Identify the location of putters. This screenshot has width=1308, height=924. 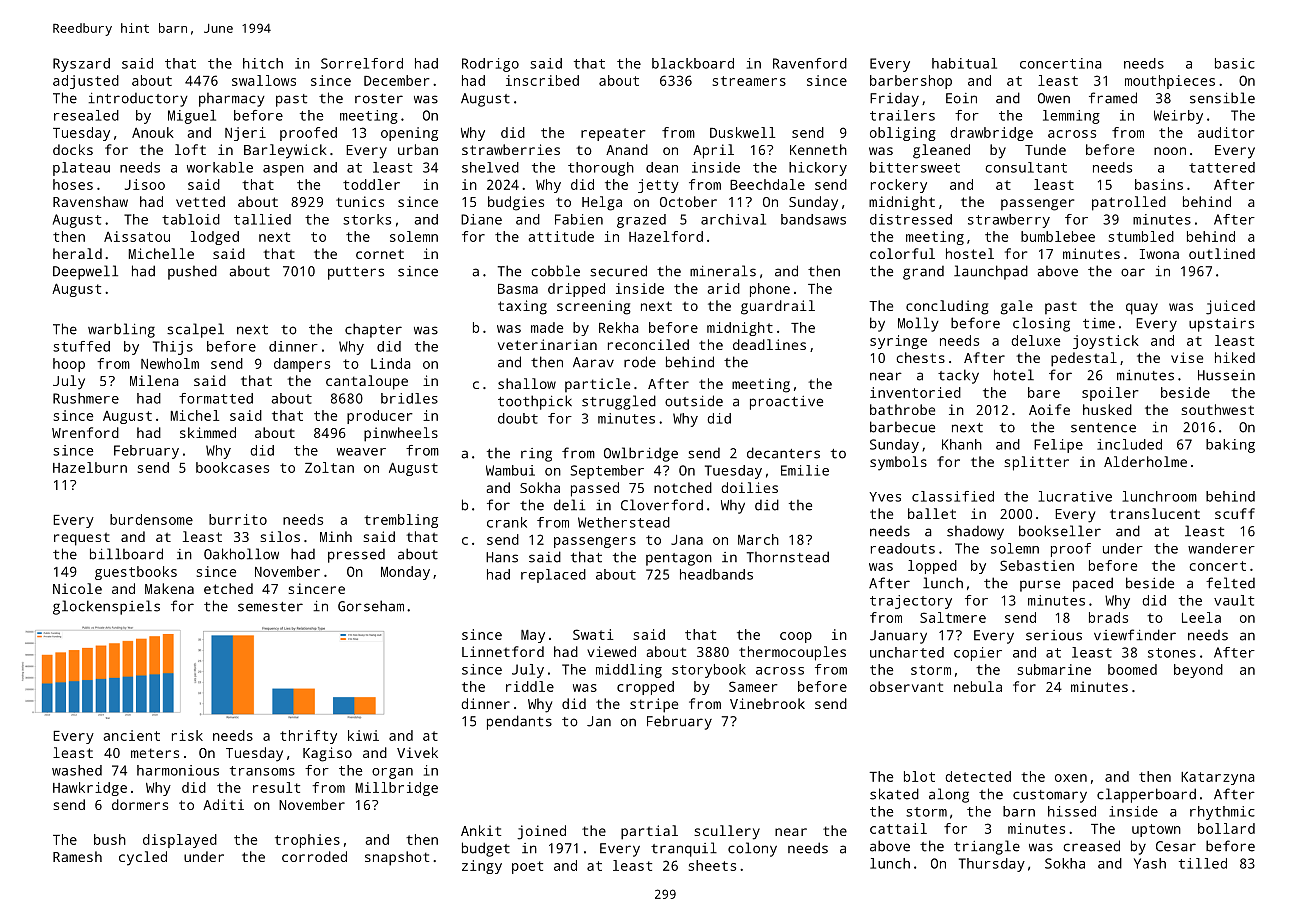
(356, 273).
